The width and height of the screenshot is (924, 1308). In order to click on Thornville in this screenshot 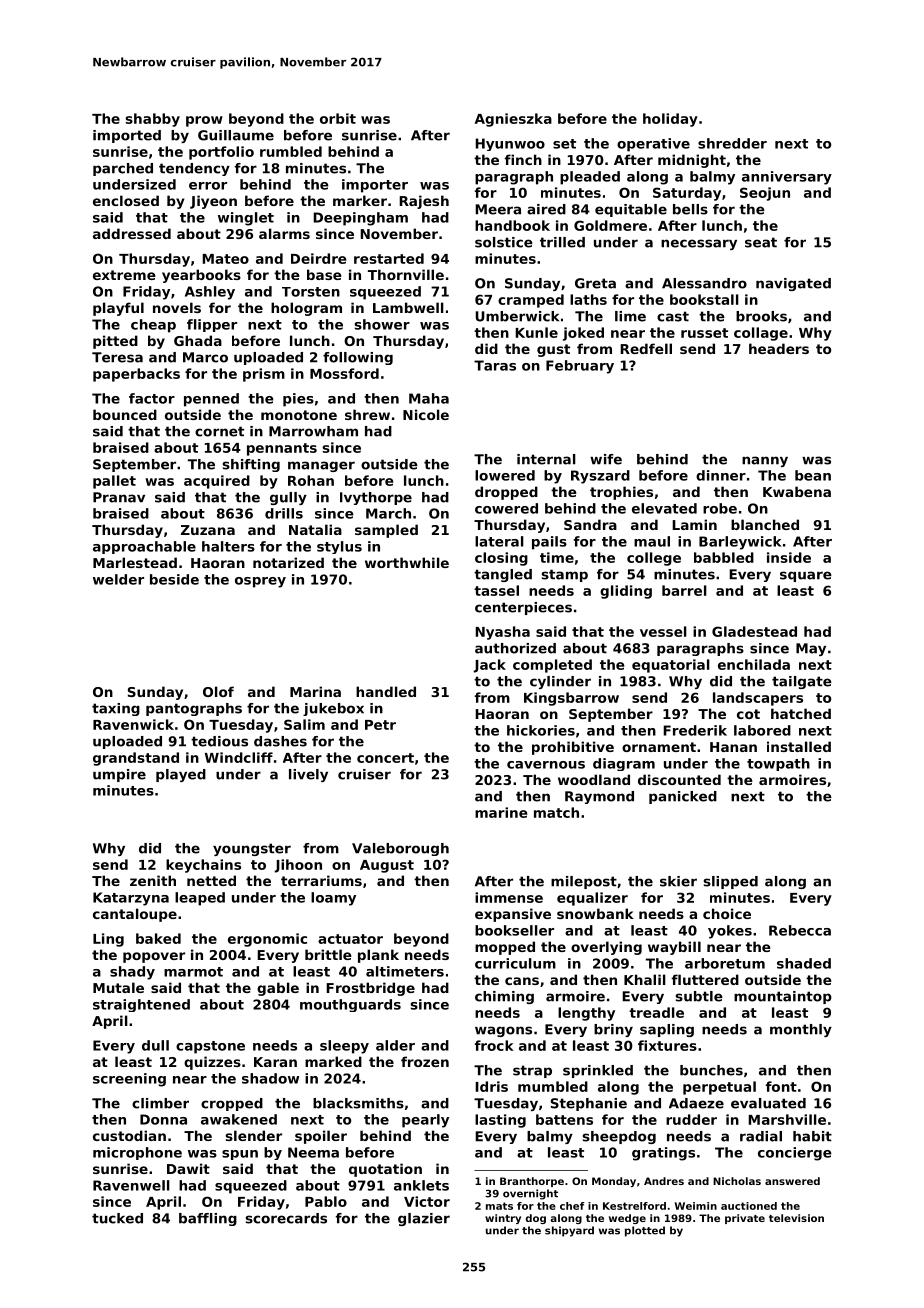, I will do `click(406, 274)`.
